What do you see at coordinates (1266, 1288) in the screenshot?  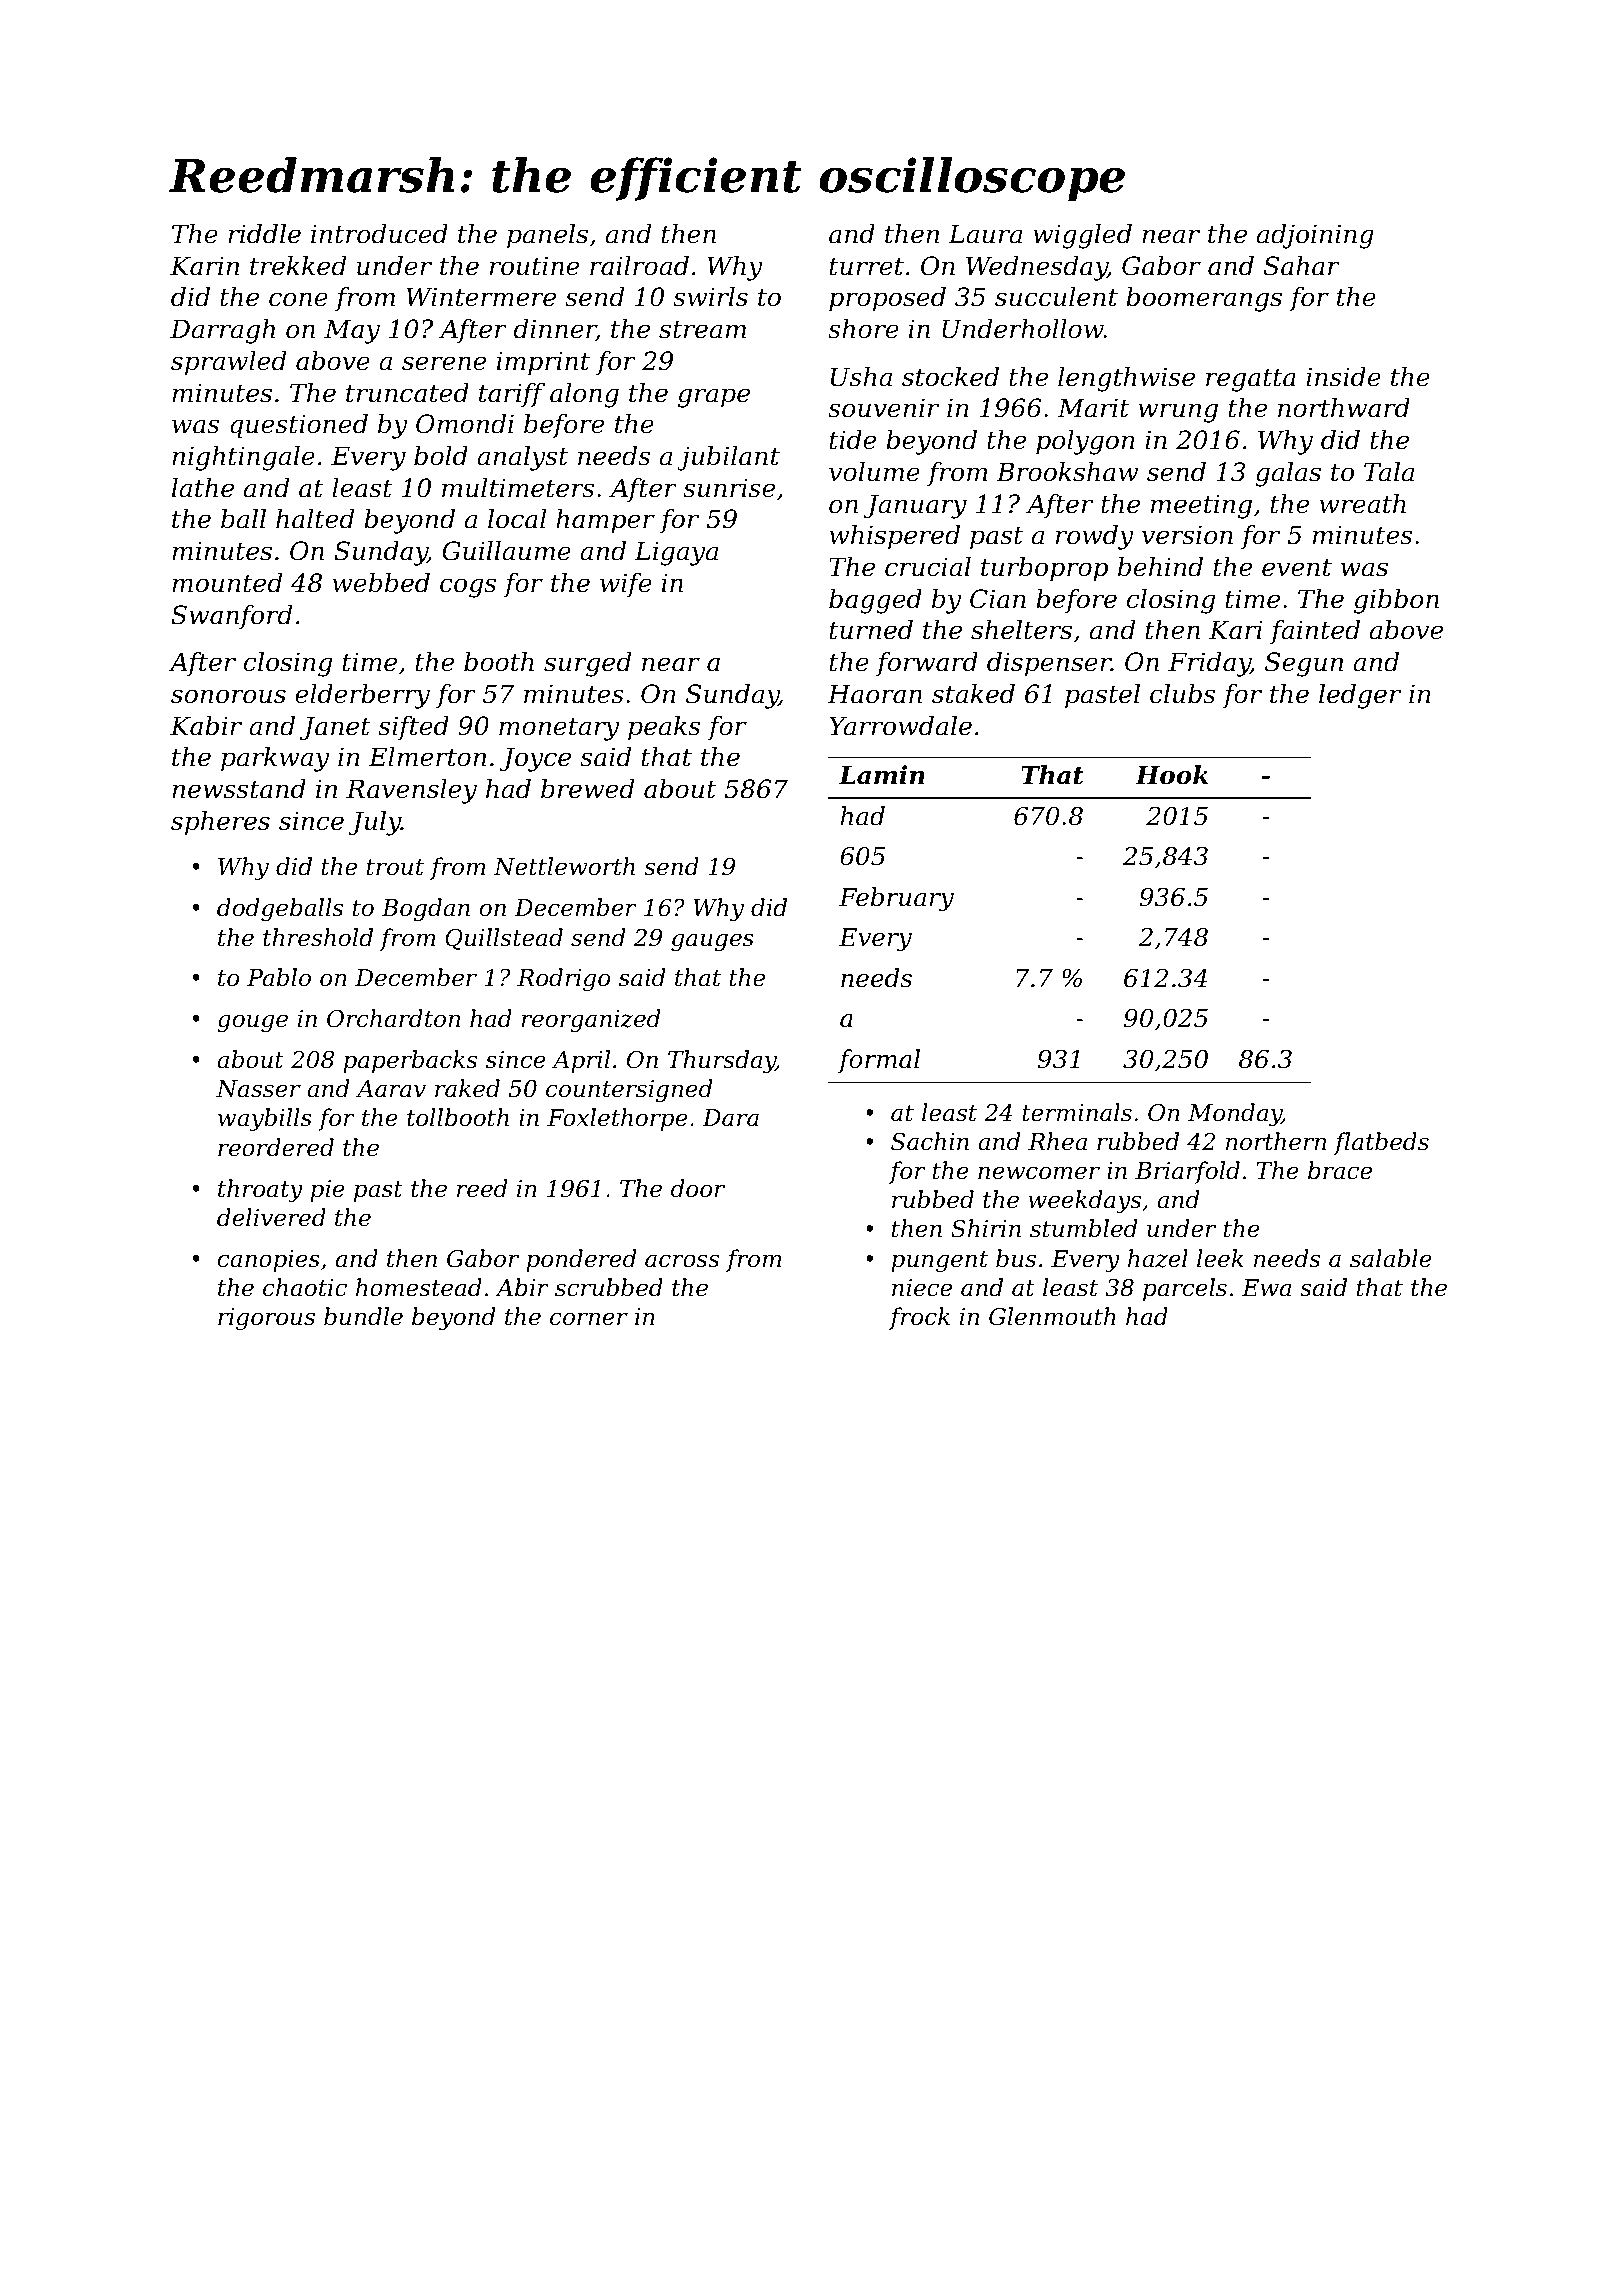 I see `Ewa` at bounding box center [1266, 1288].
